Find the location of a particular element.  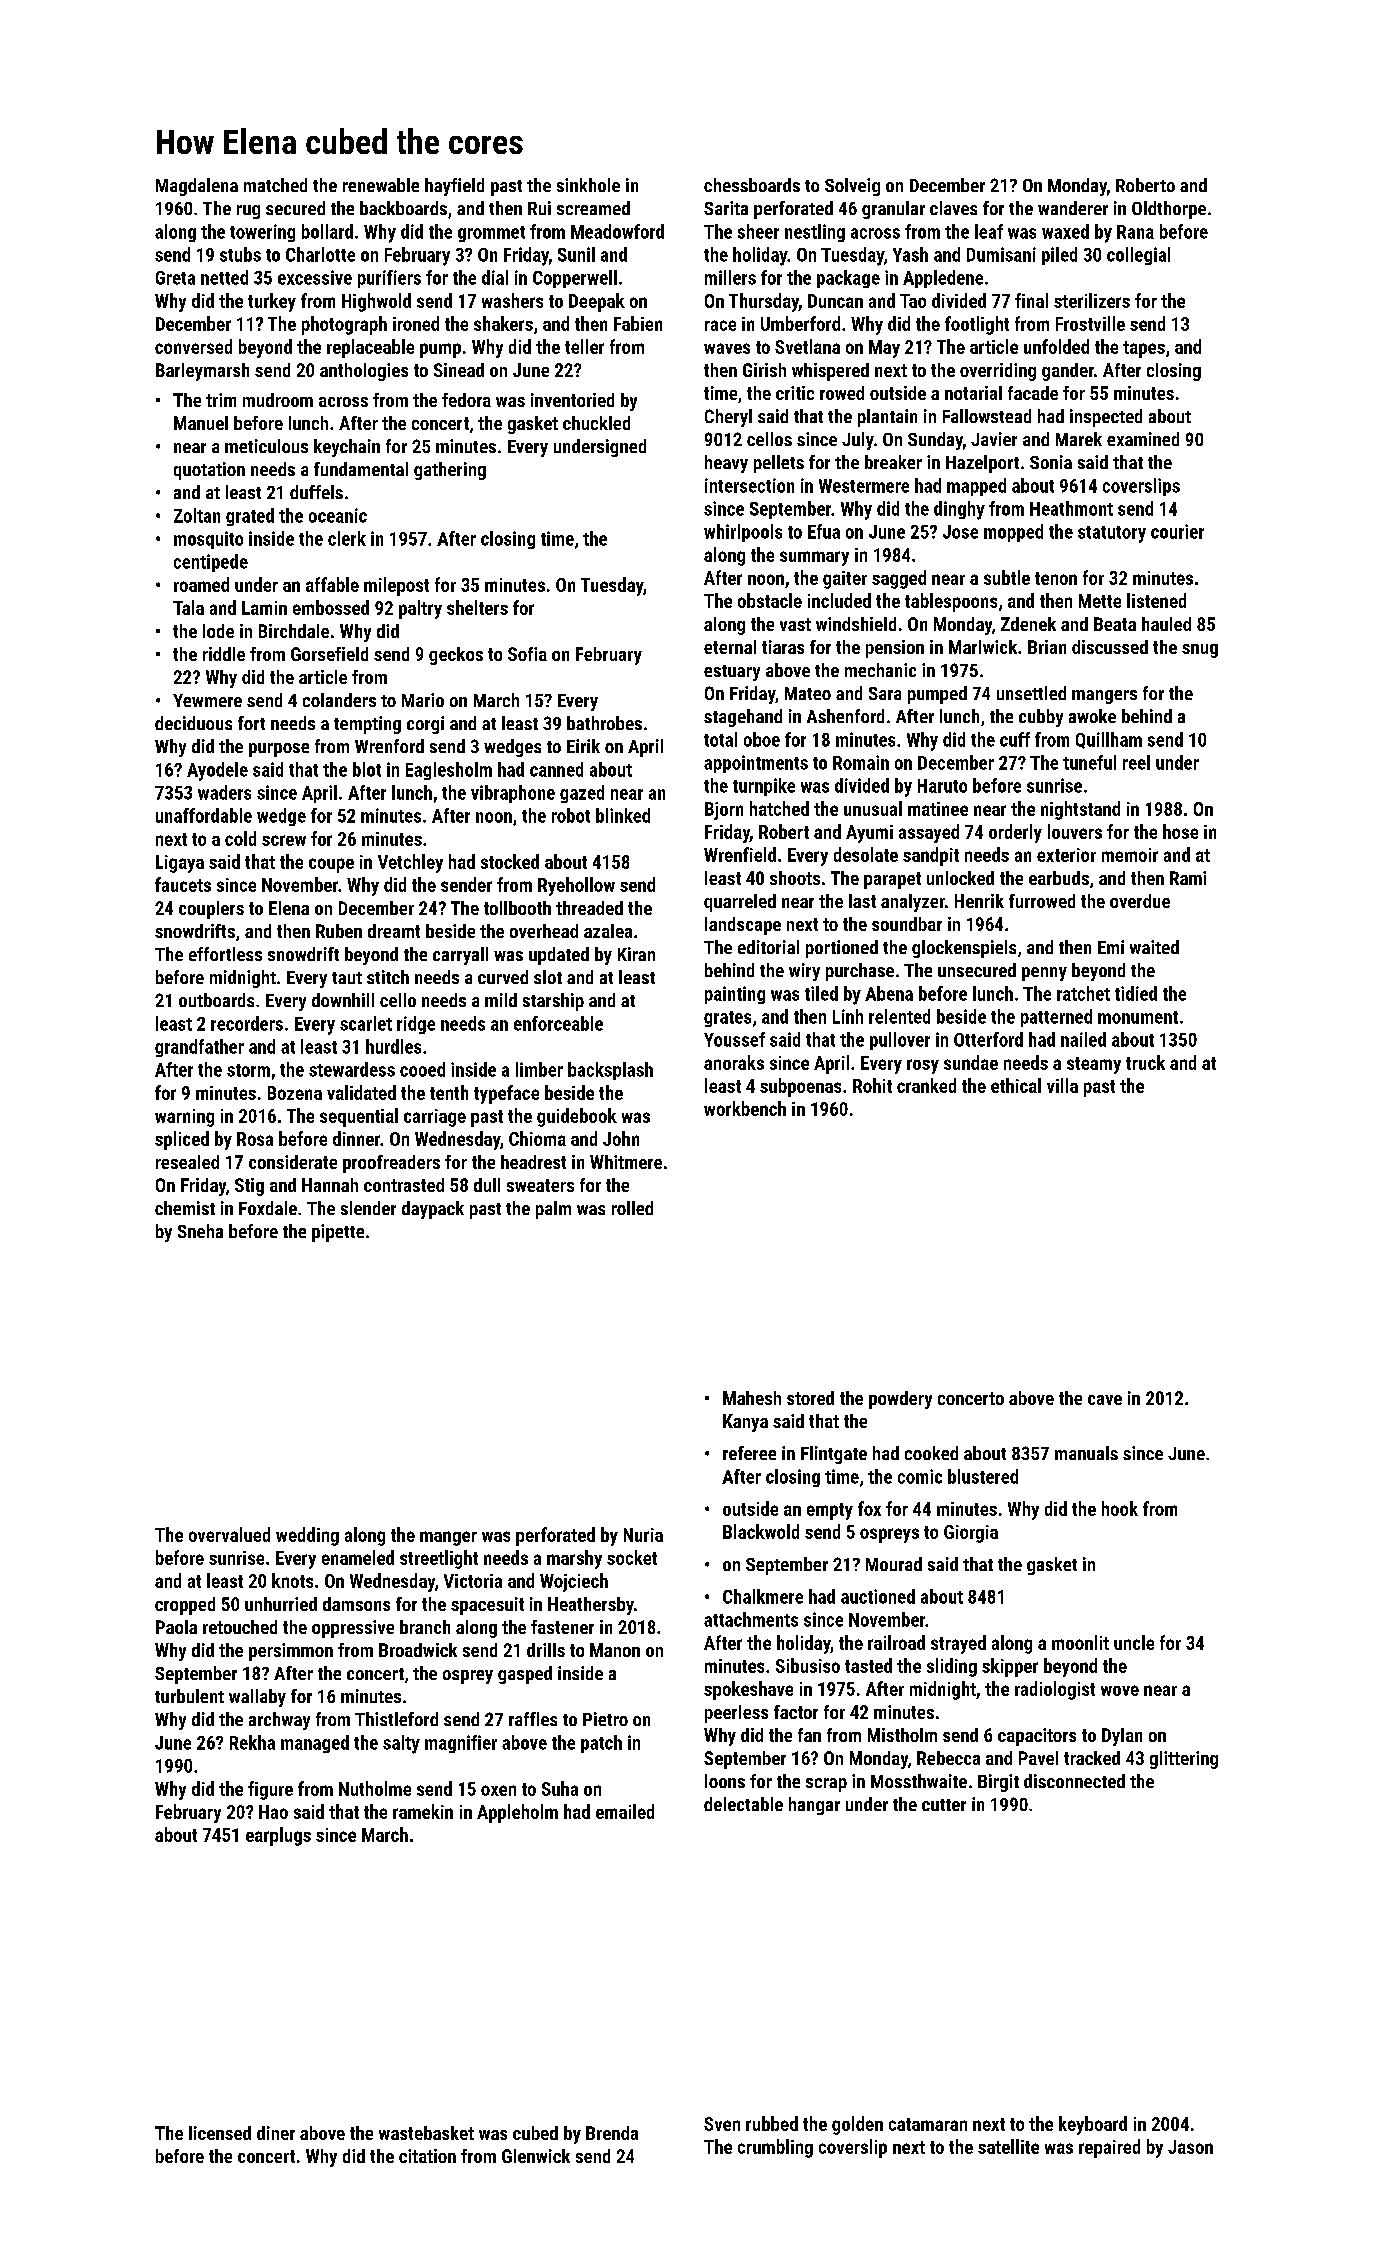

Sofia is located at coordinates (527, 654).
